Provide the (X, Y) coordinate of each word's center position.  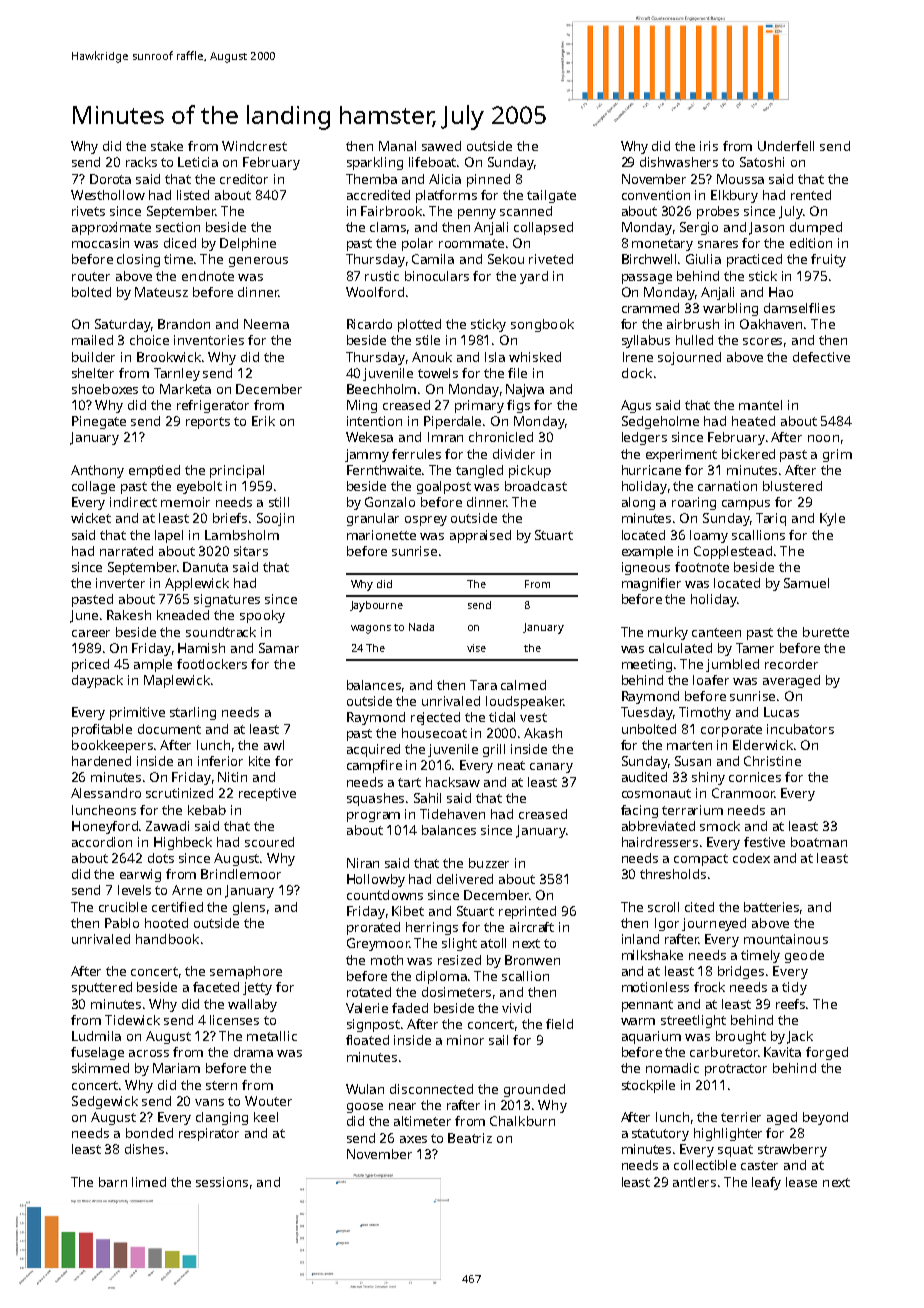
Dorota (110, 179)
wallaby (252, 1005)
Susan (693, 761)
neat (511, 765)
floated (367, 1040)
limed (149, 1182)
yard (534, 277)
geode (804, 956)
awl (274, 745)
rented (811, 195)
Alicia (445, 179)
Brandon (184, 324)
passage (647, 279)
